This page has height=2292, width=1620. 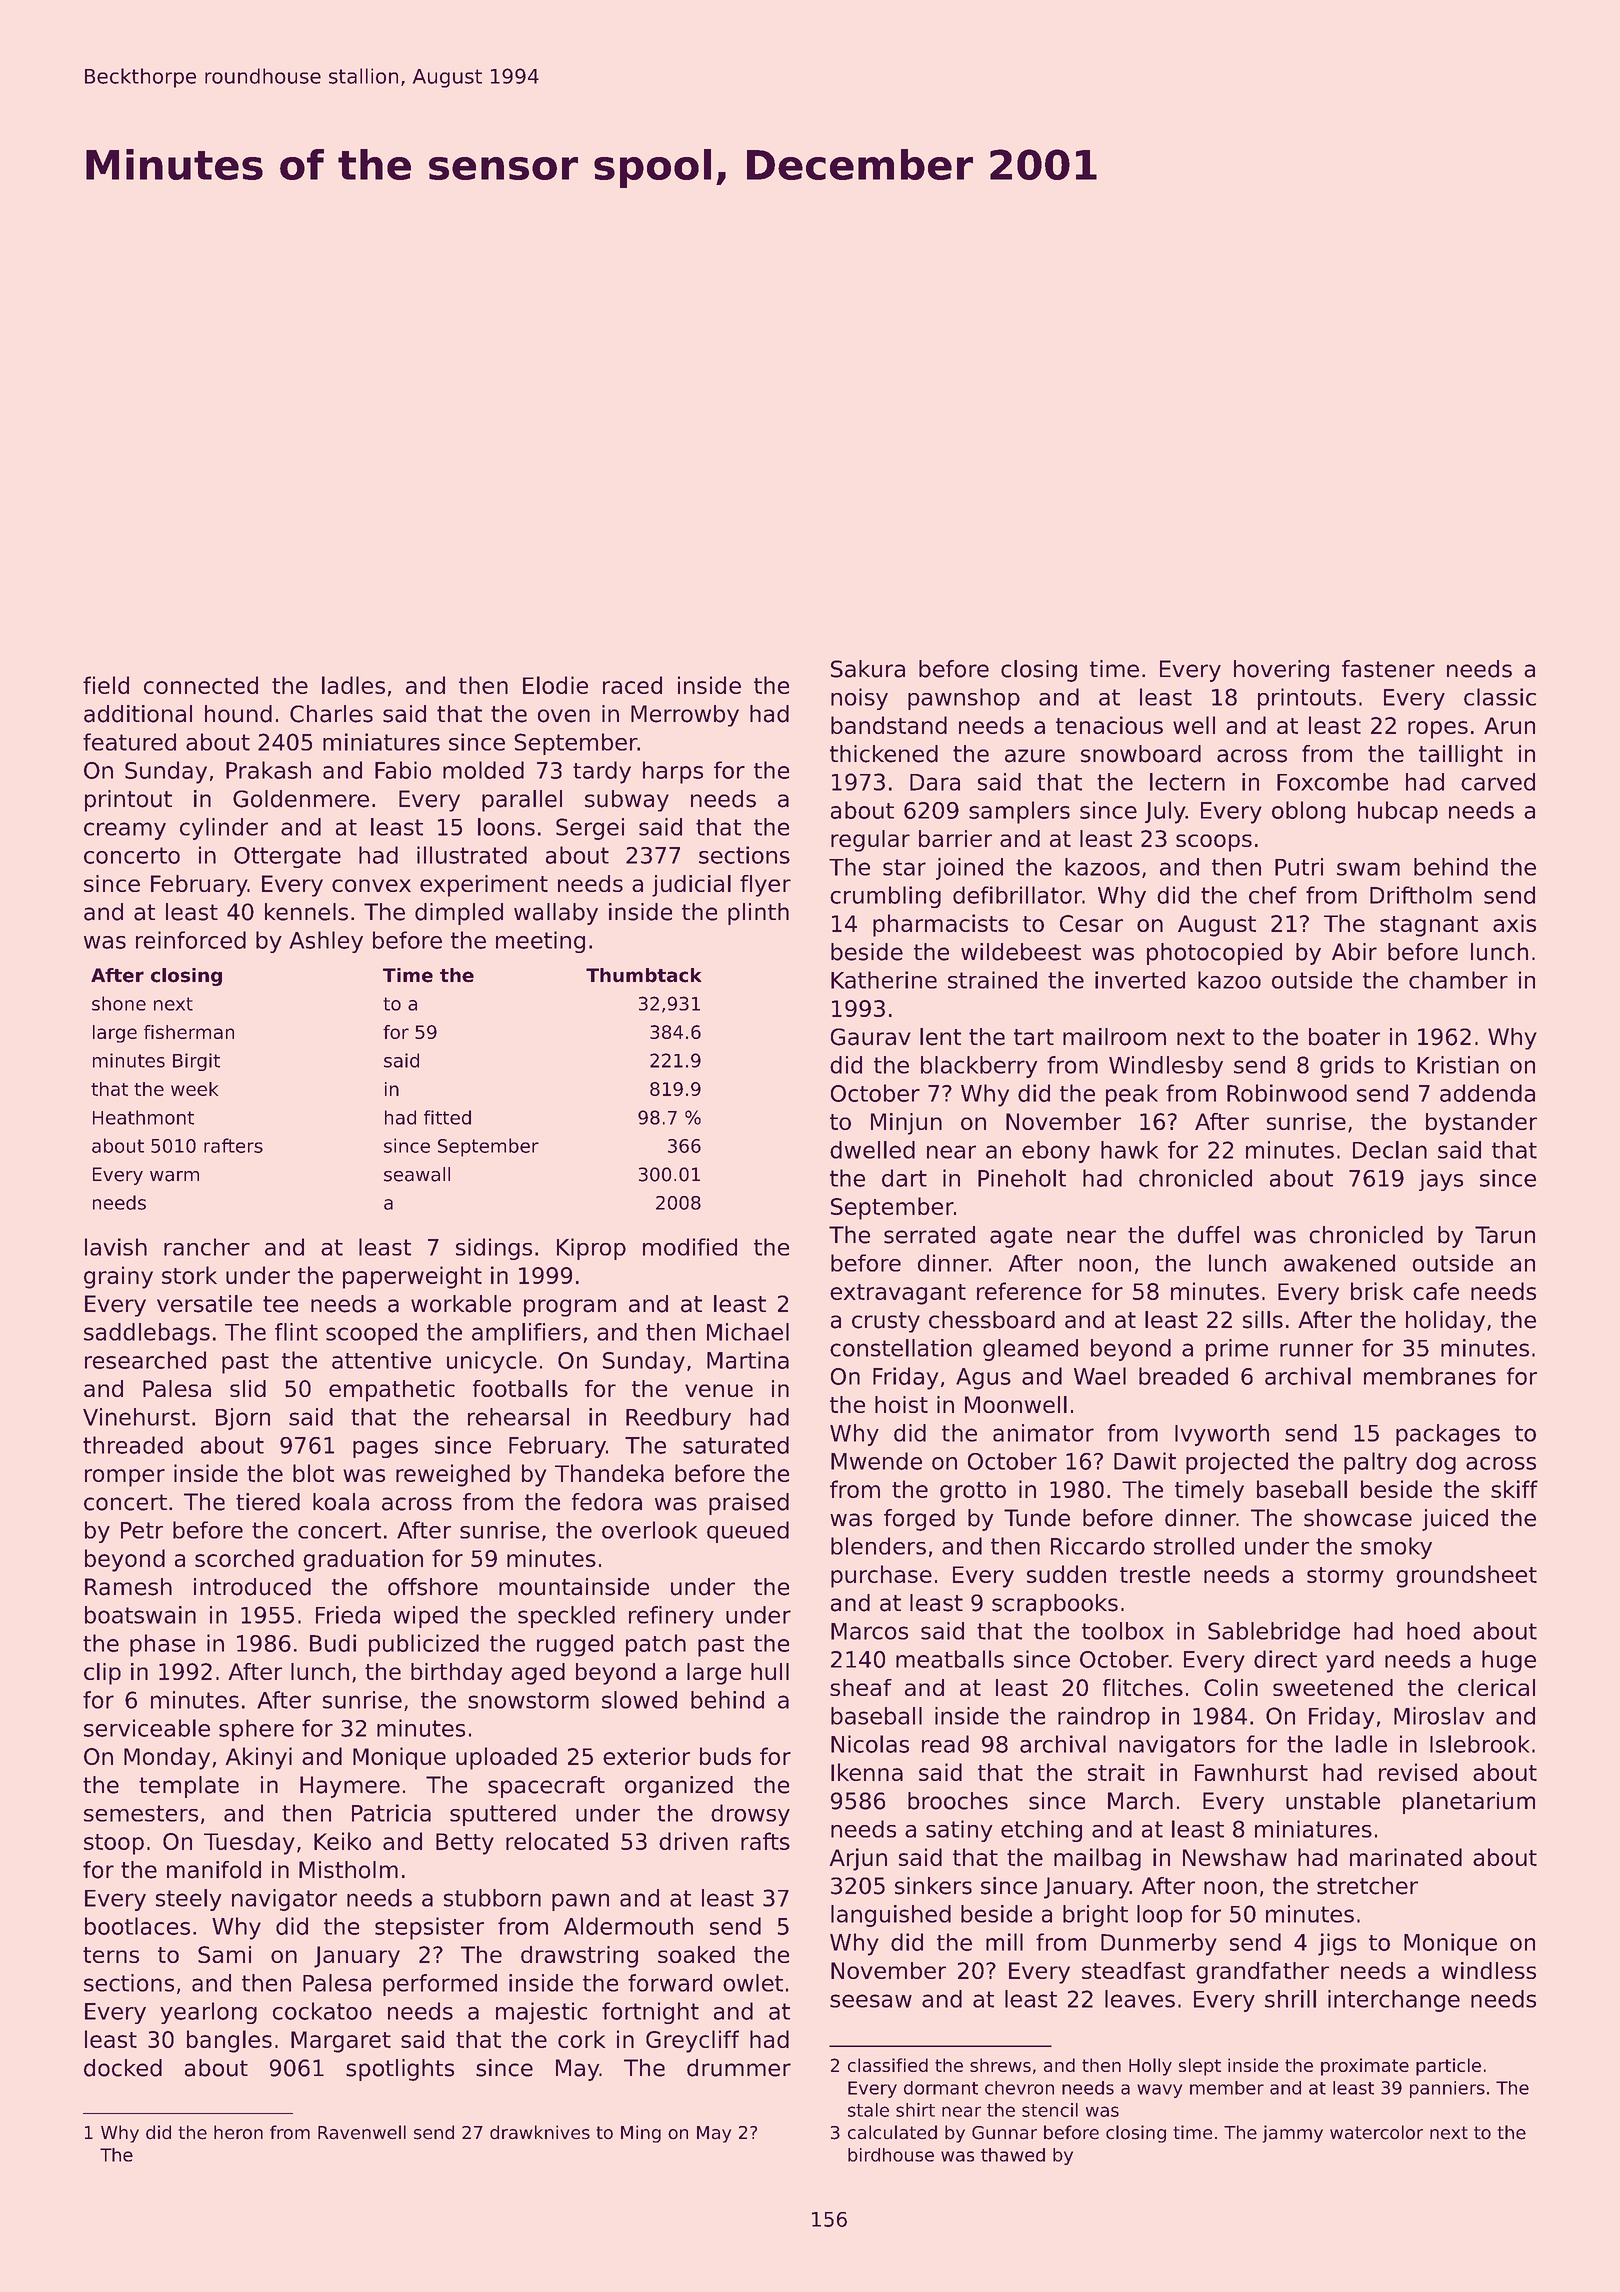 I want to click on illustrated, so click(x=472, y=855).
